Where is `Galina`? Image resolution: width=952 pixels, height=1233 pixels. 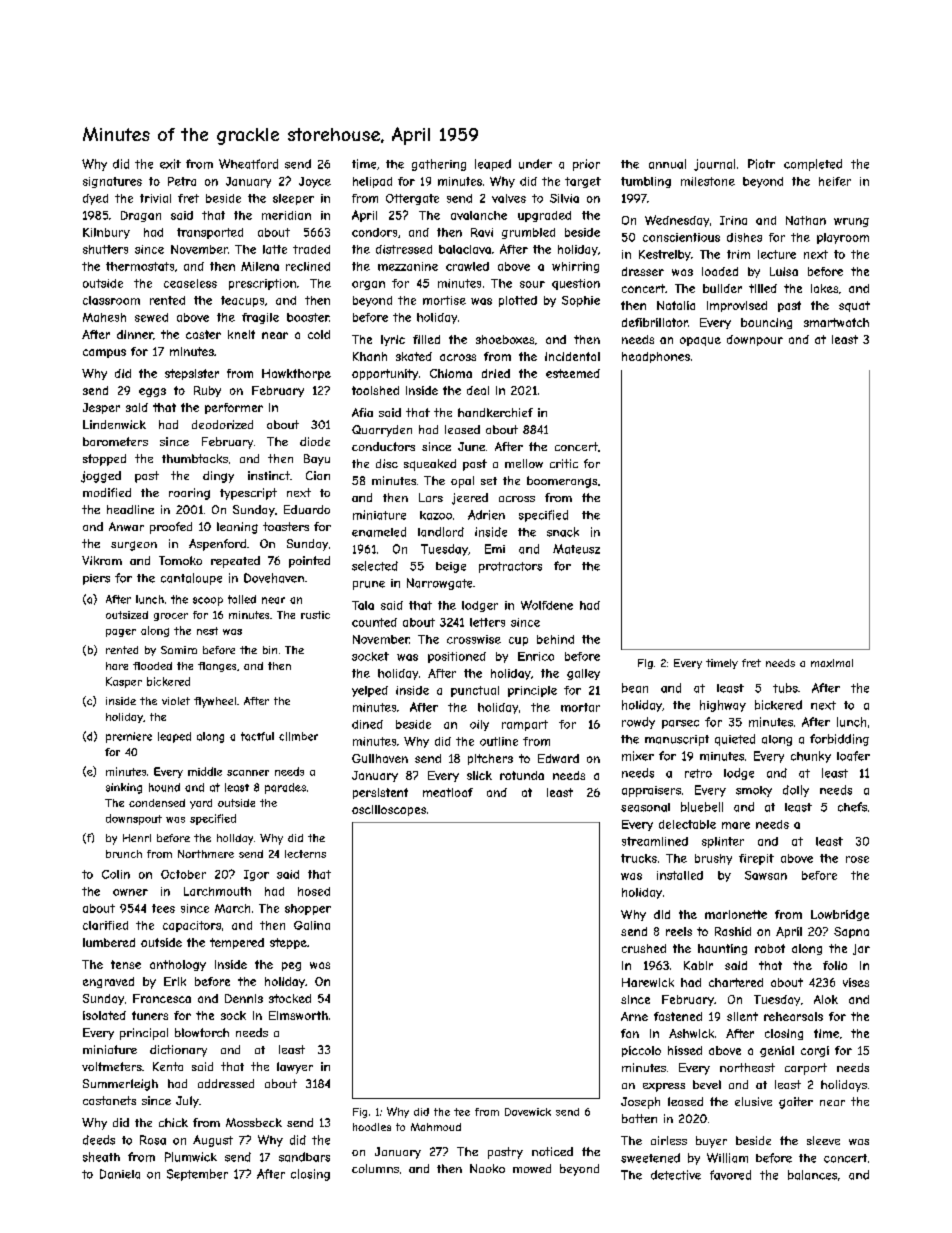
Galina is located at coordinates (312, 925).
